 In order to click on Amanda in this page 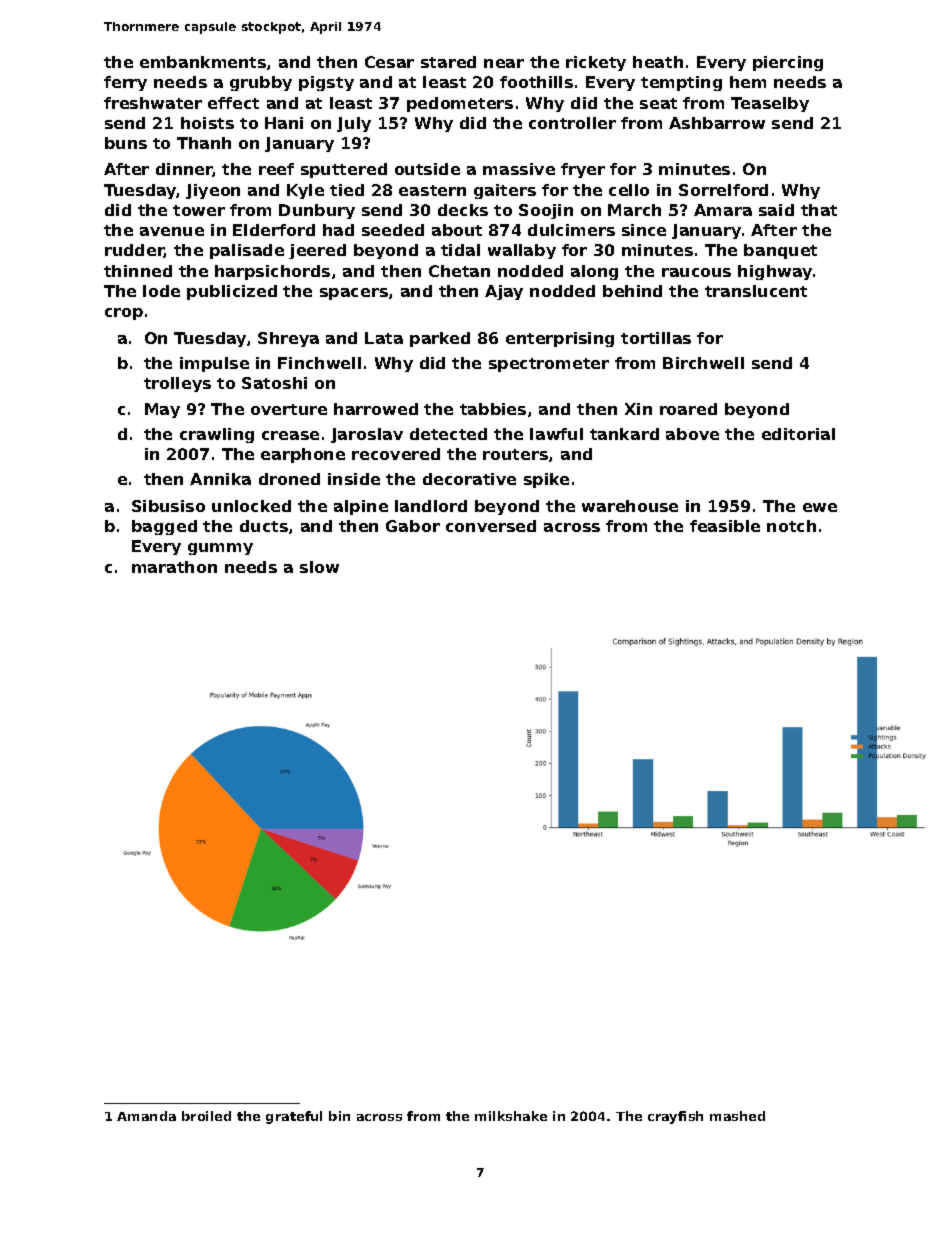, I will do `click(146, 1116)`.
